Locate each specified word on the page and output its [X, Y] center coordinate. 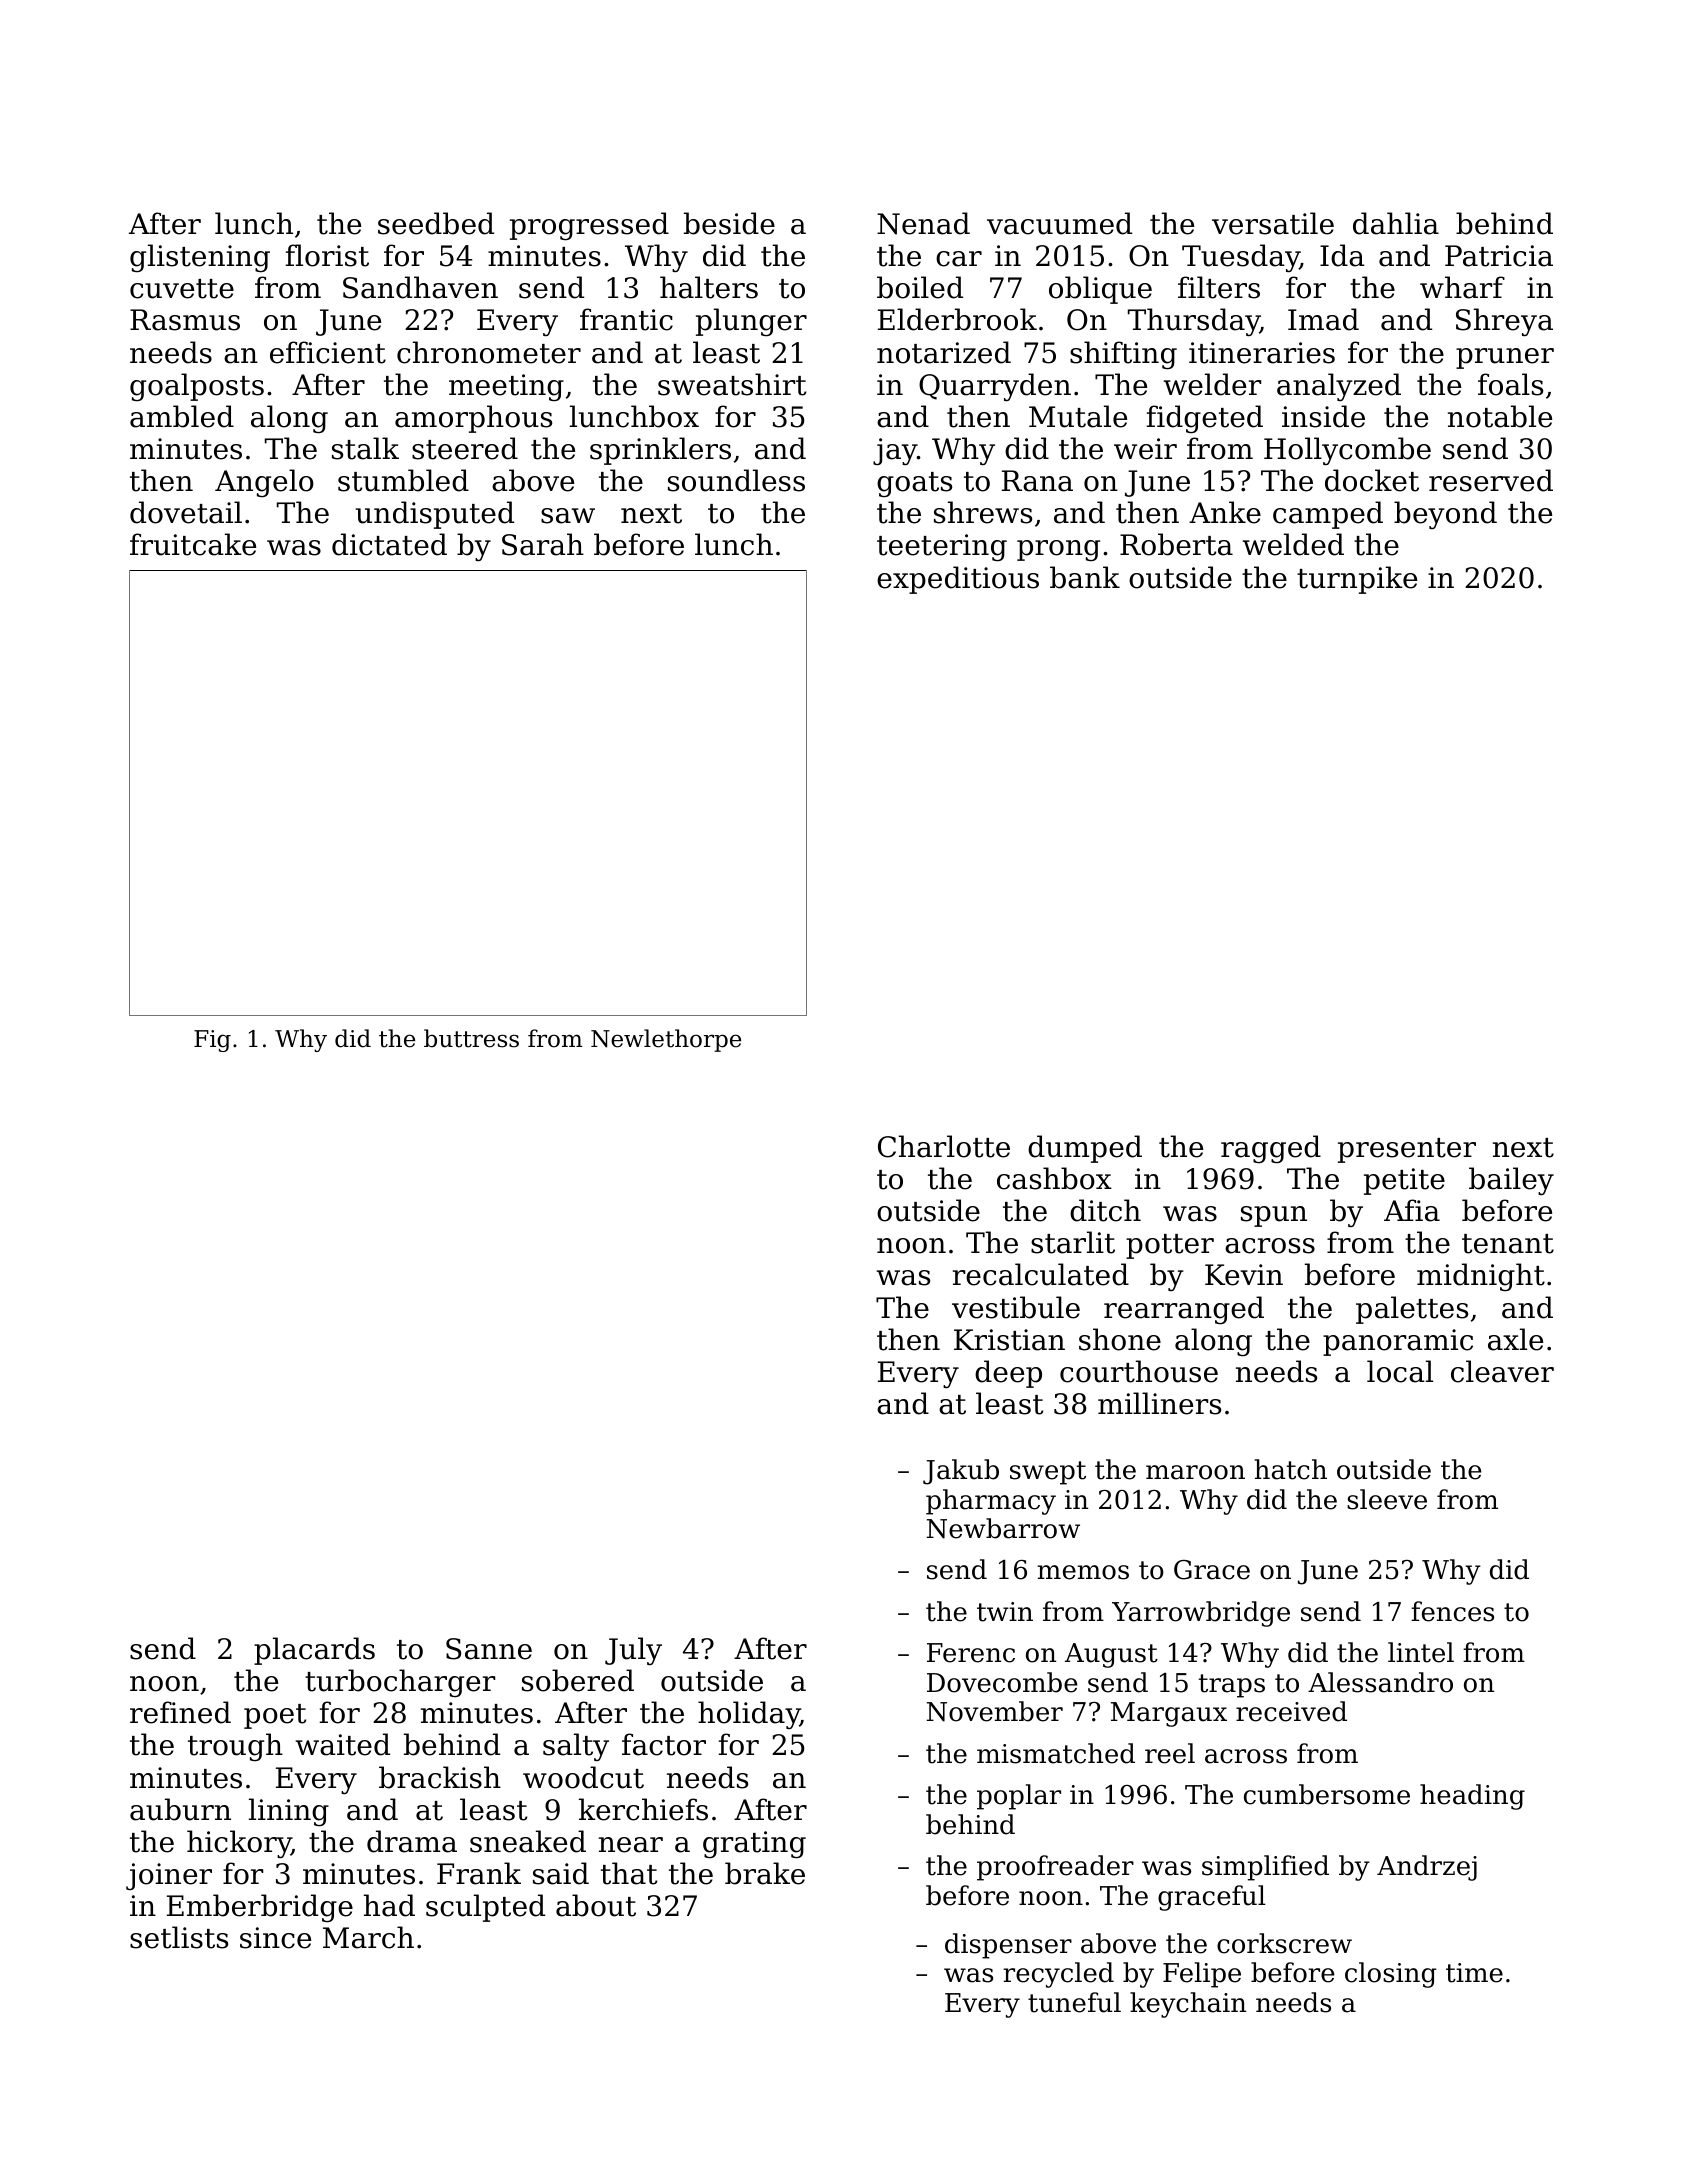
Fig [212, 1041]
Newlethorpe [666, 1040]
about [596, 1905]
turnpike [1357, 580]
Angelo [264, 483]
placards [314, 1651]
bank [1085, 577]
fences [1452, 1611]
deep [1008, 1374]
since [275, 1938]
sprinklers [660, 451]
